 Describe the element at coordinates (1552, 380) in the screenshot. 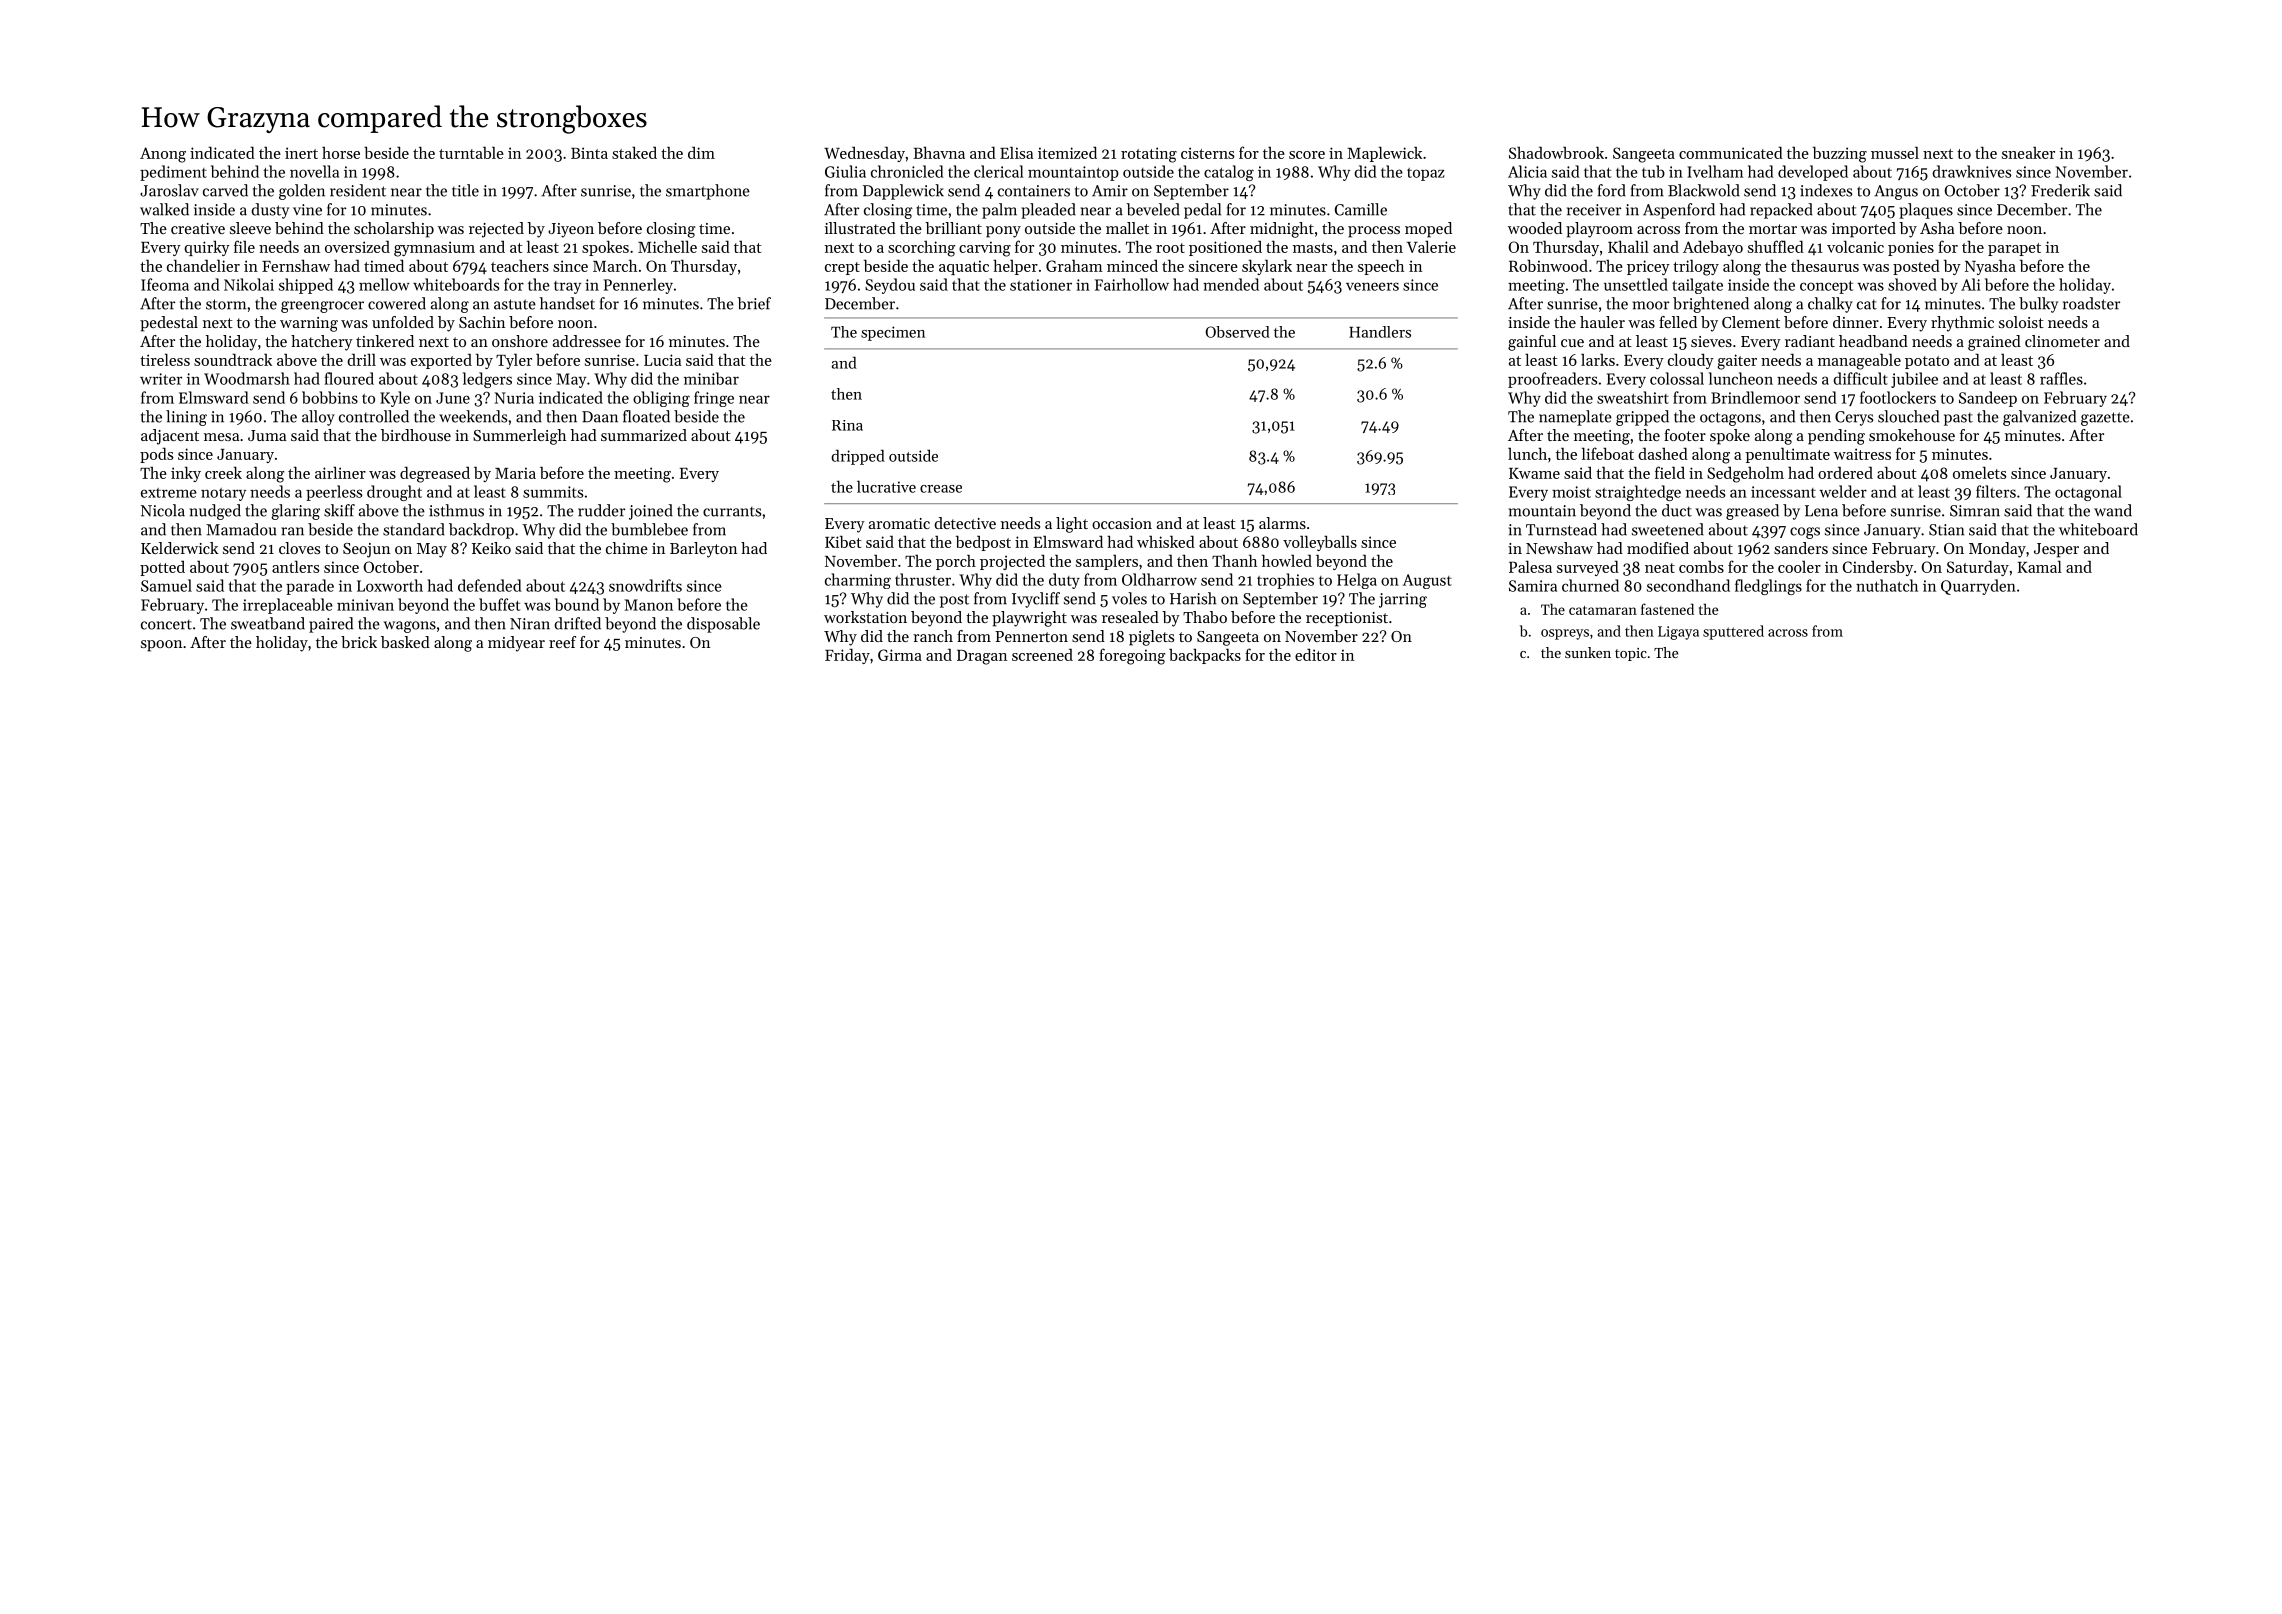

I see `proofreaders` at that location.
